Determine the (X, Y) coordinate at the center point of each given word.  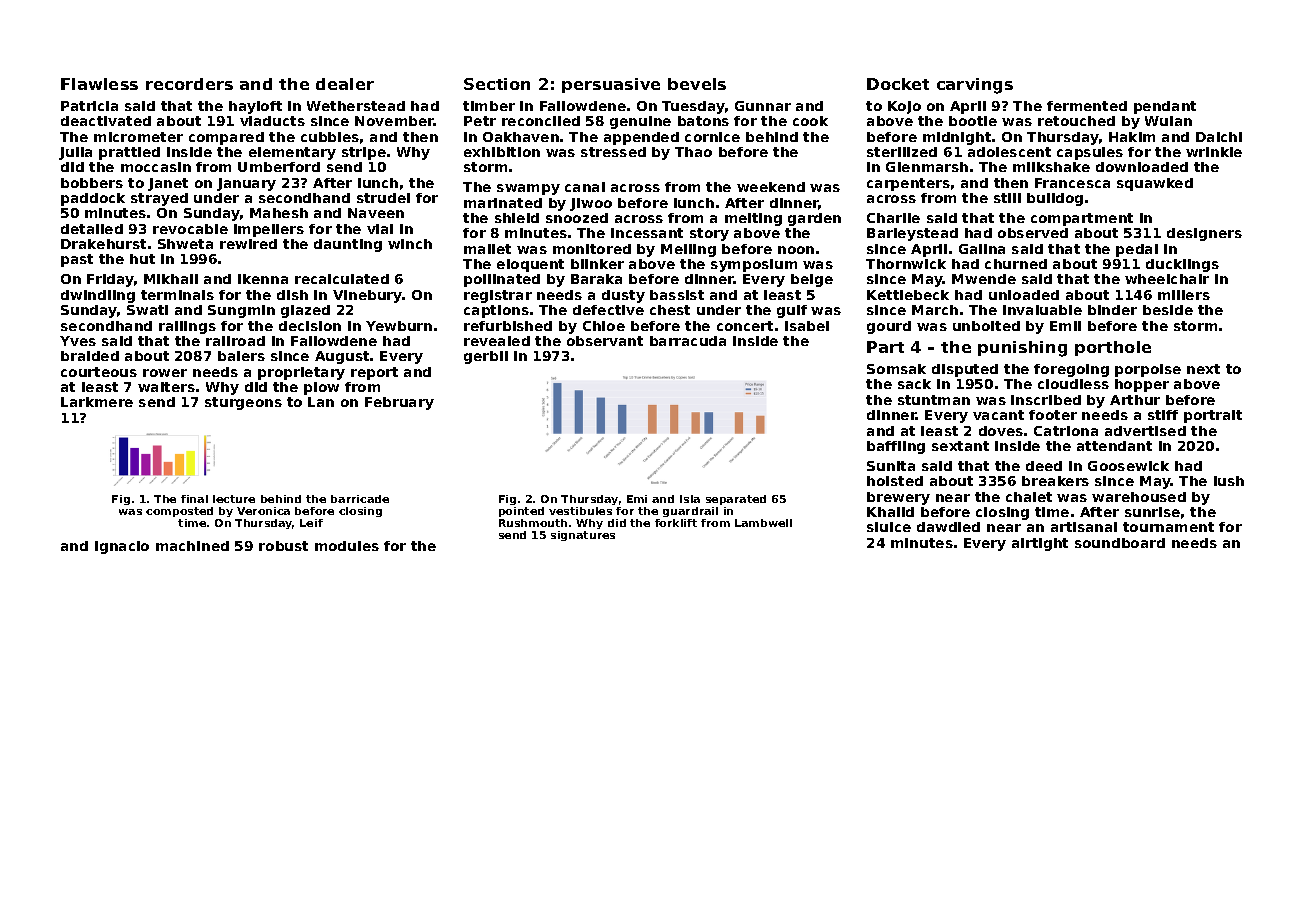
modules (347, 546)
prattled (129, 153)
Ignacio (122, 547)
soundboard (1120, 543)
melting (753, 219)
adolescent (1009, 152)
